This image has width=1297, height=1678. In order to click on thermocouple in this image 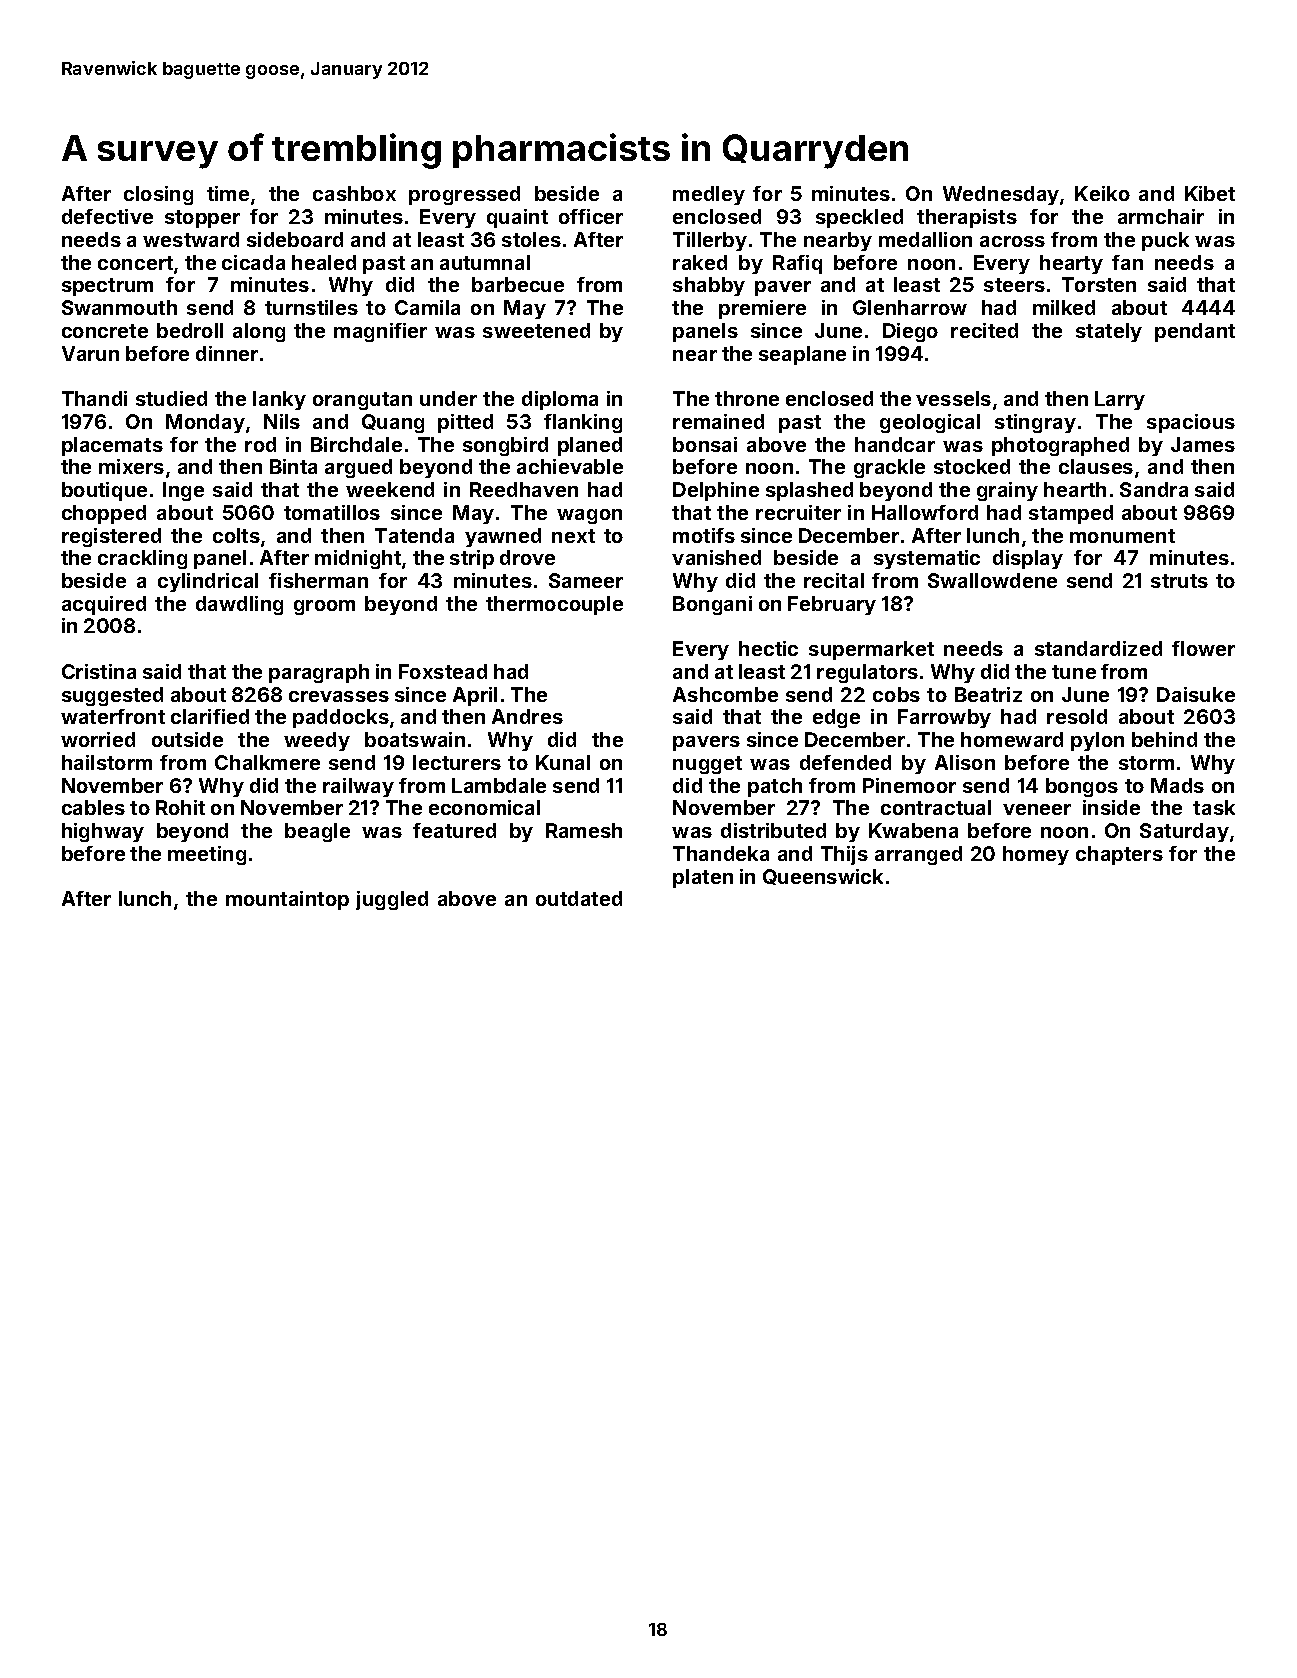, I will do `click(554, 605)`.
